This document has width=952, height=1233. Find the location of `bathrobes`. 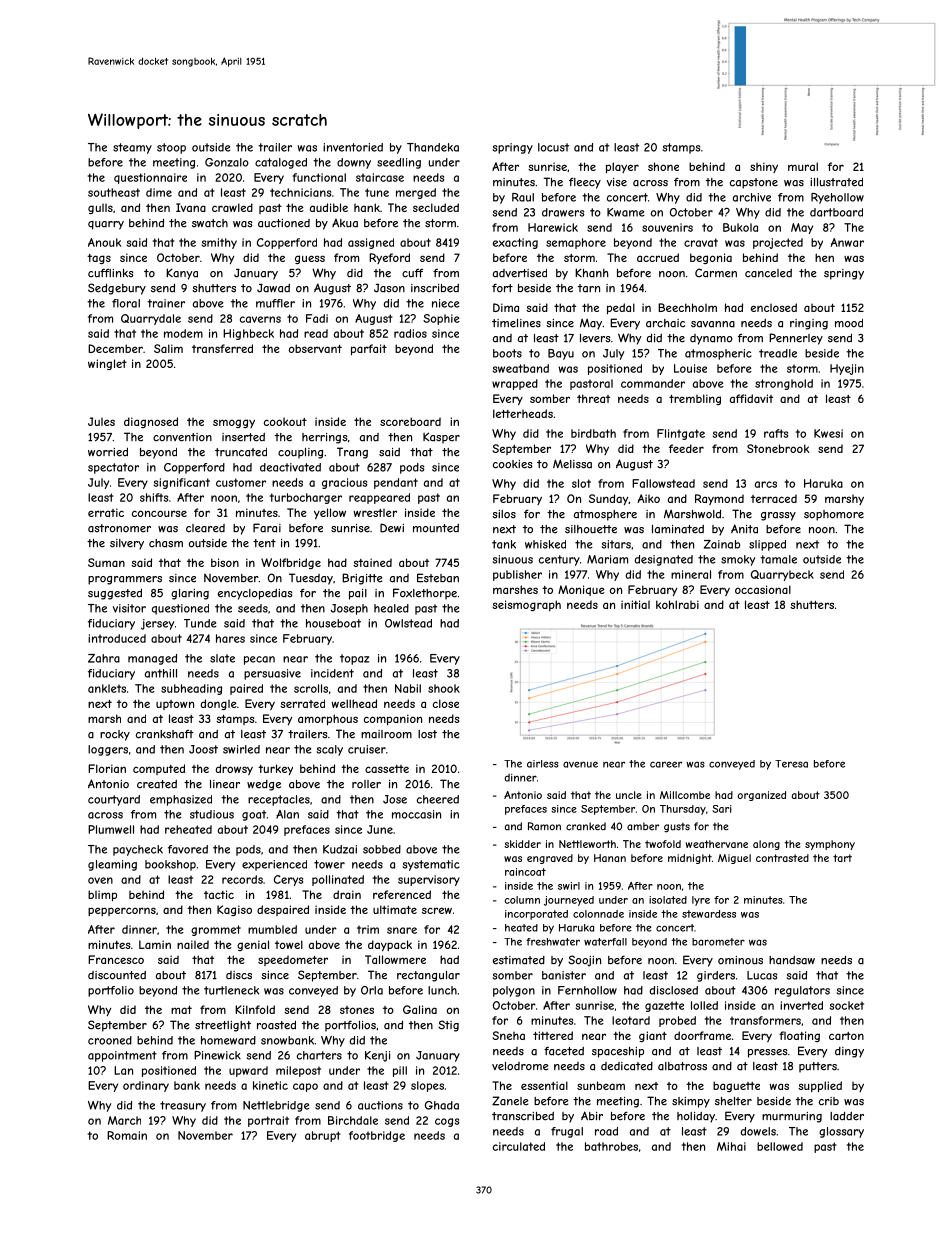

bathrobes is located at coordinates (611, 1146).
